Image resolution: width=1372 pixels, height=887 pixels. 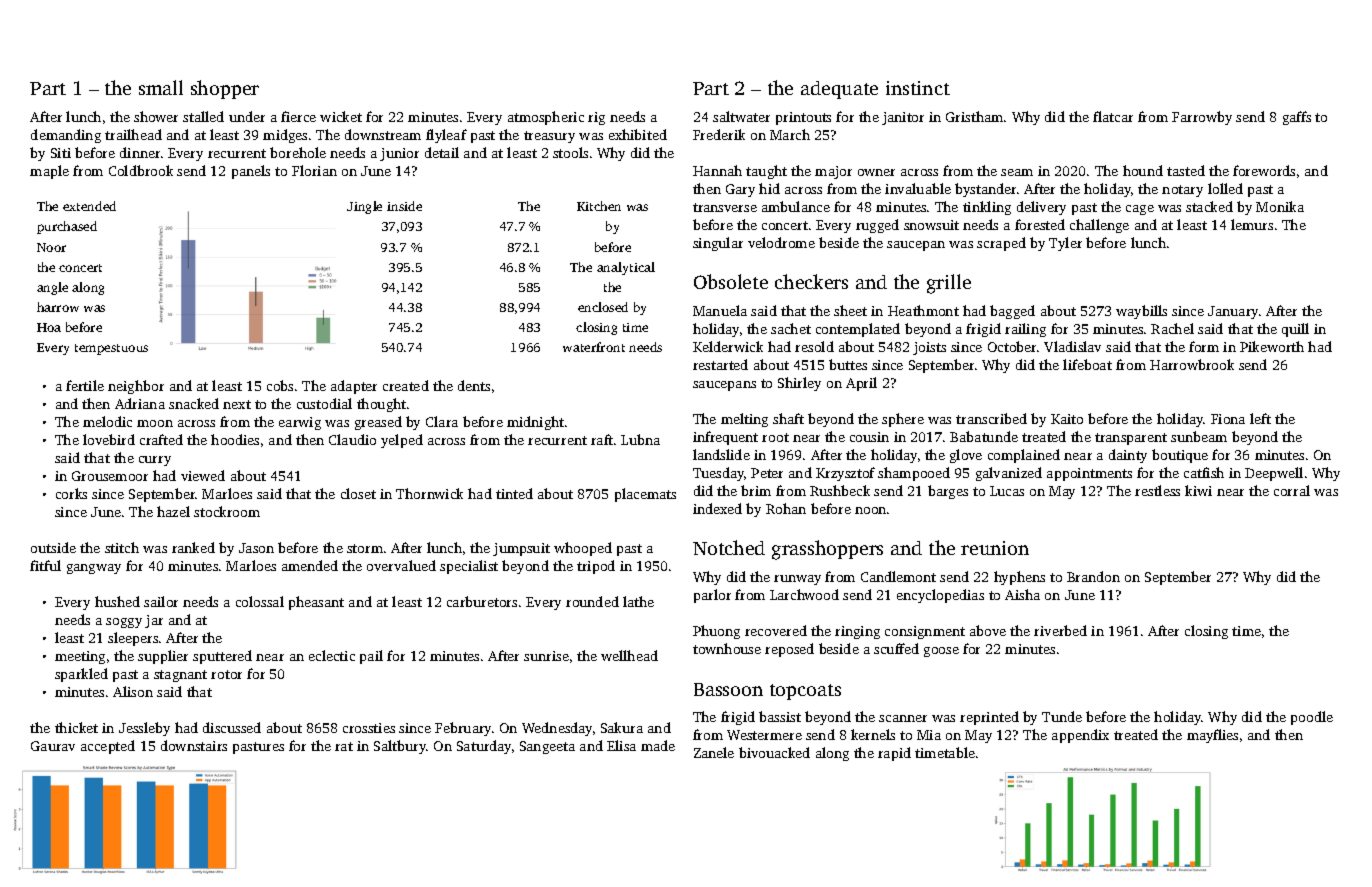 What do you see at coordinates (1297, 118) in the image?
I see `gaffs` at bounding box center [1297, 118].
